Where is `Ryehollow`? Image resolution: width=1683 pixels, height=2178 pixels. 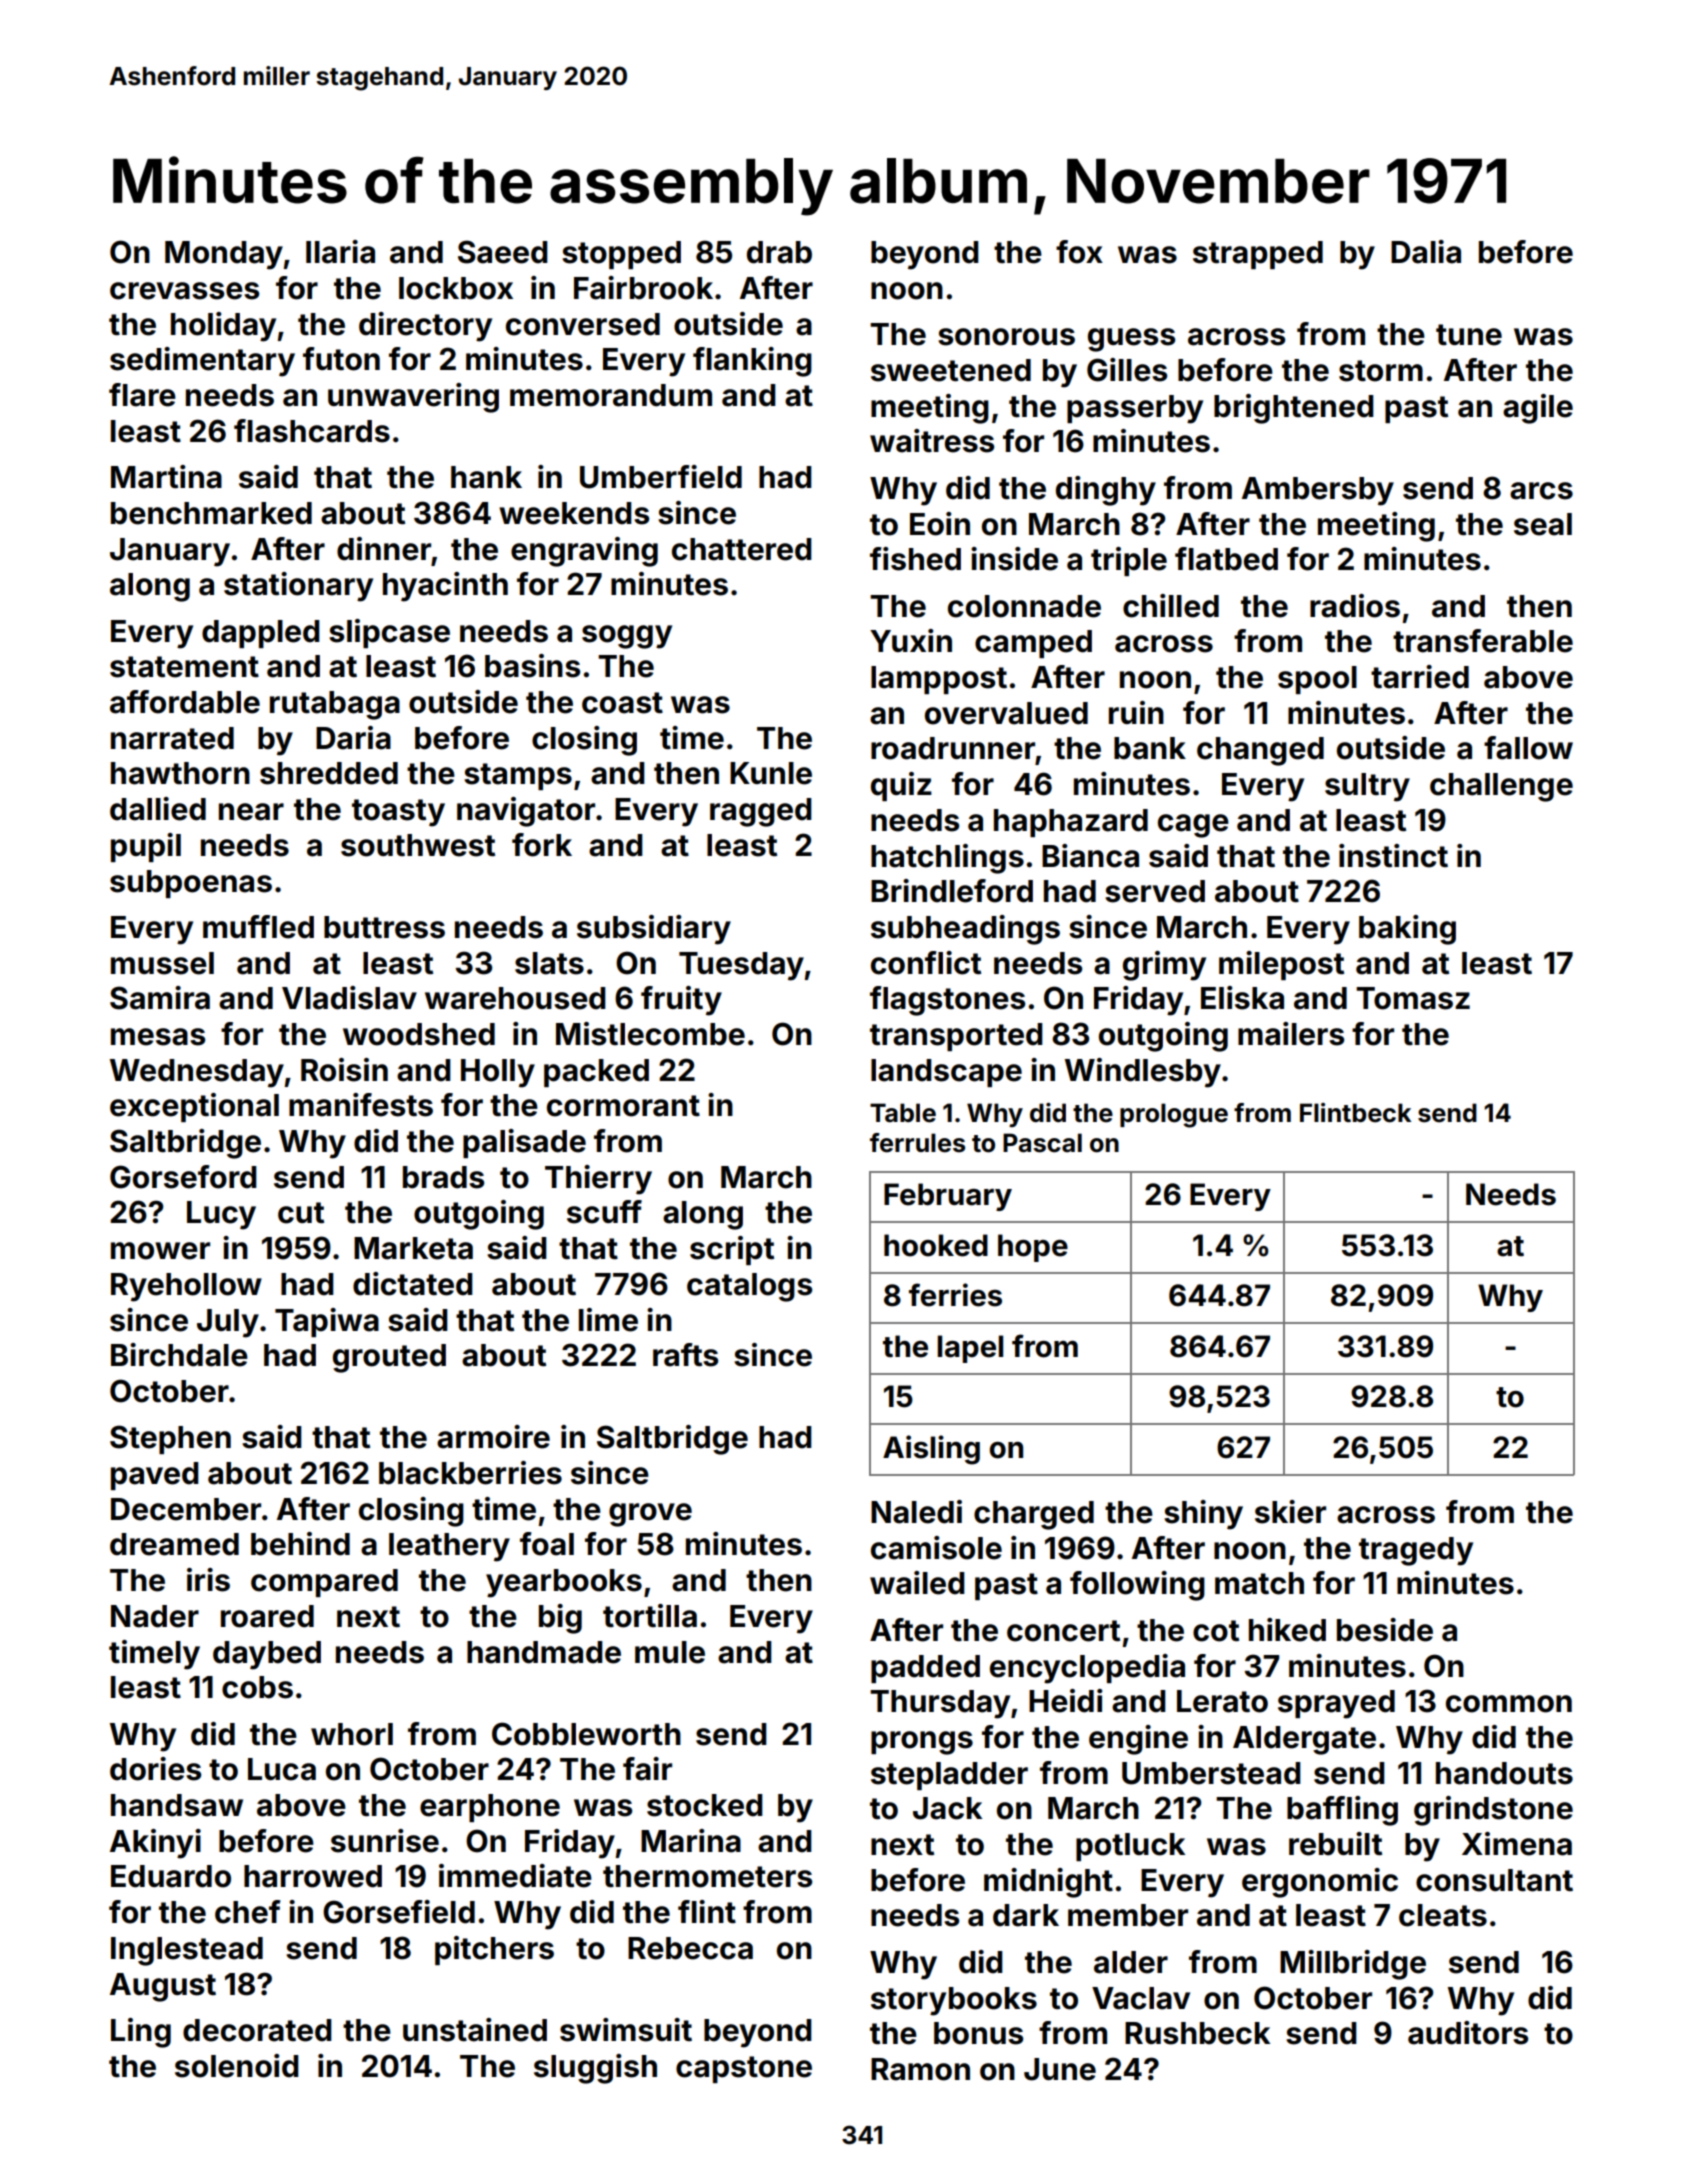
Ryehollow is located at coordinates (186, 1287).
